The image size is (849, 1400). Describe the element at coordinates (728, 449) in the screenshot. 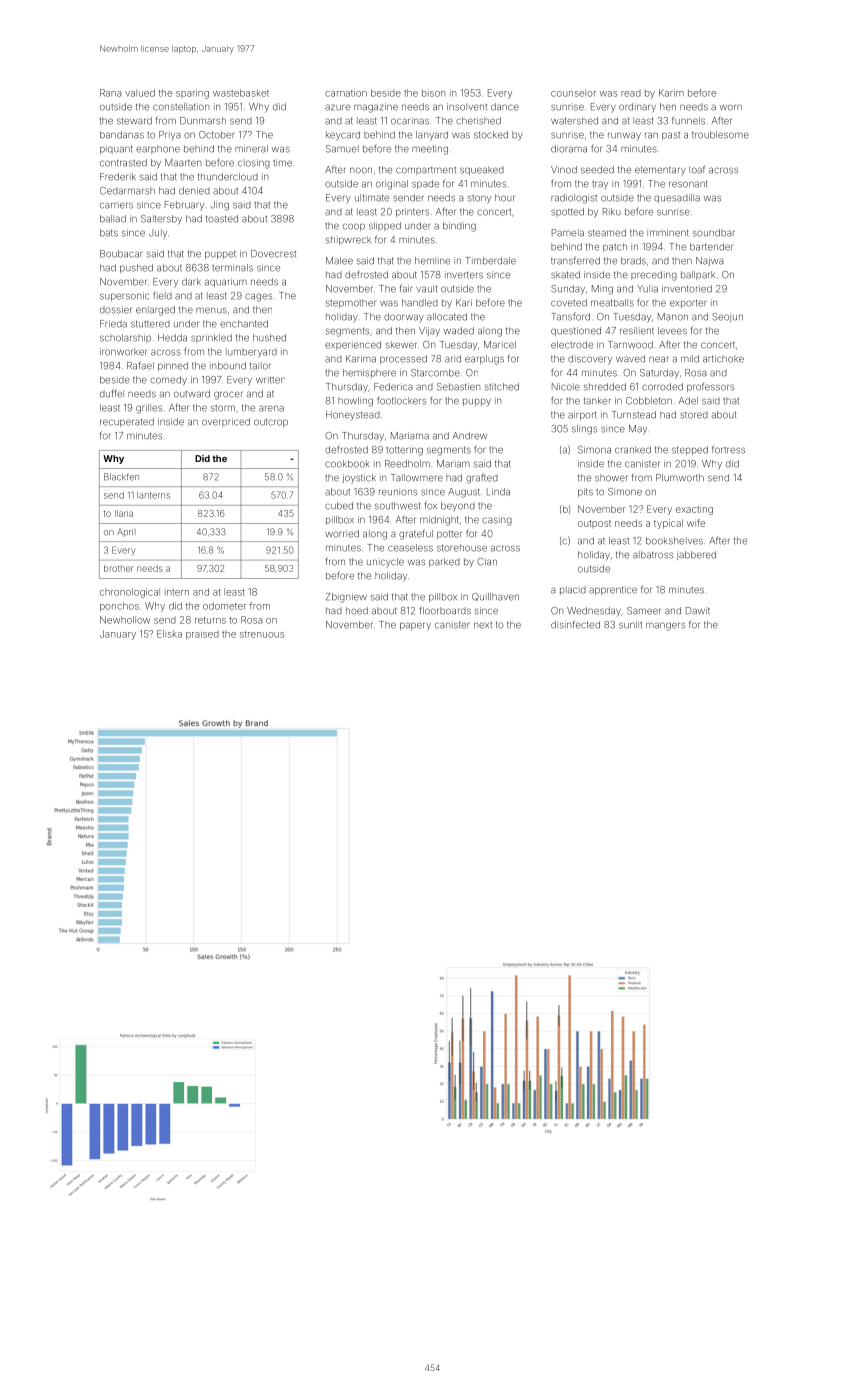

I see `fortress` at that location.
